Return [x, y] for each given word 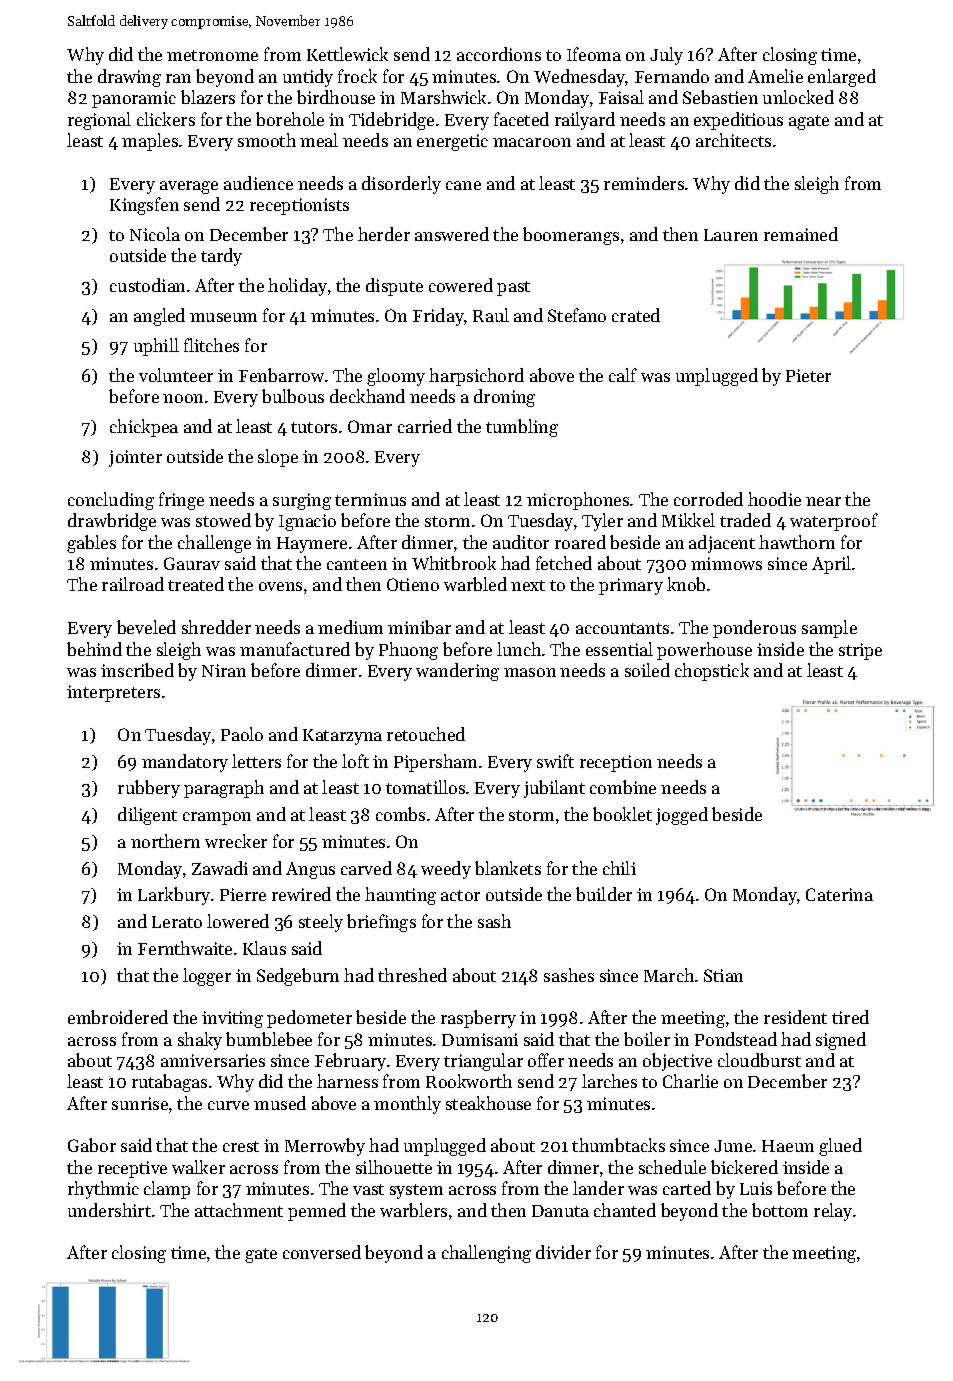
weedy [446, 870]
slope [278, 458]
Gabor [92, 1145]
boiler [647, 1039]
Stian [723, 975]
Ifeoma [594, 54]
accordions [499, 54]
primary [631, 586]
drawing [129, 78]
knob [686, 584]
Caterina [839, 894]
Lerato [177, 922]
